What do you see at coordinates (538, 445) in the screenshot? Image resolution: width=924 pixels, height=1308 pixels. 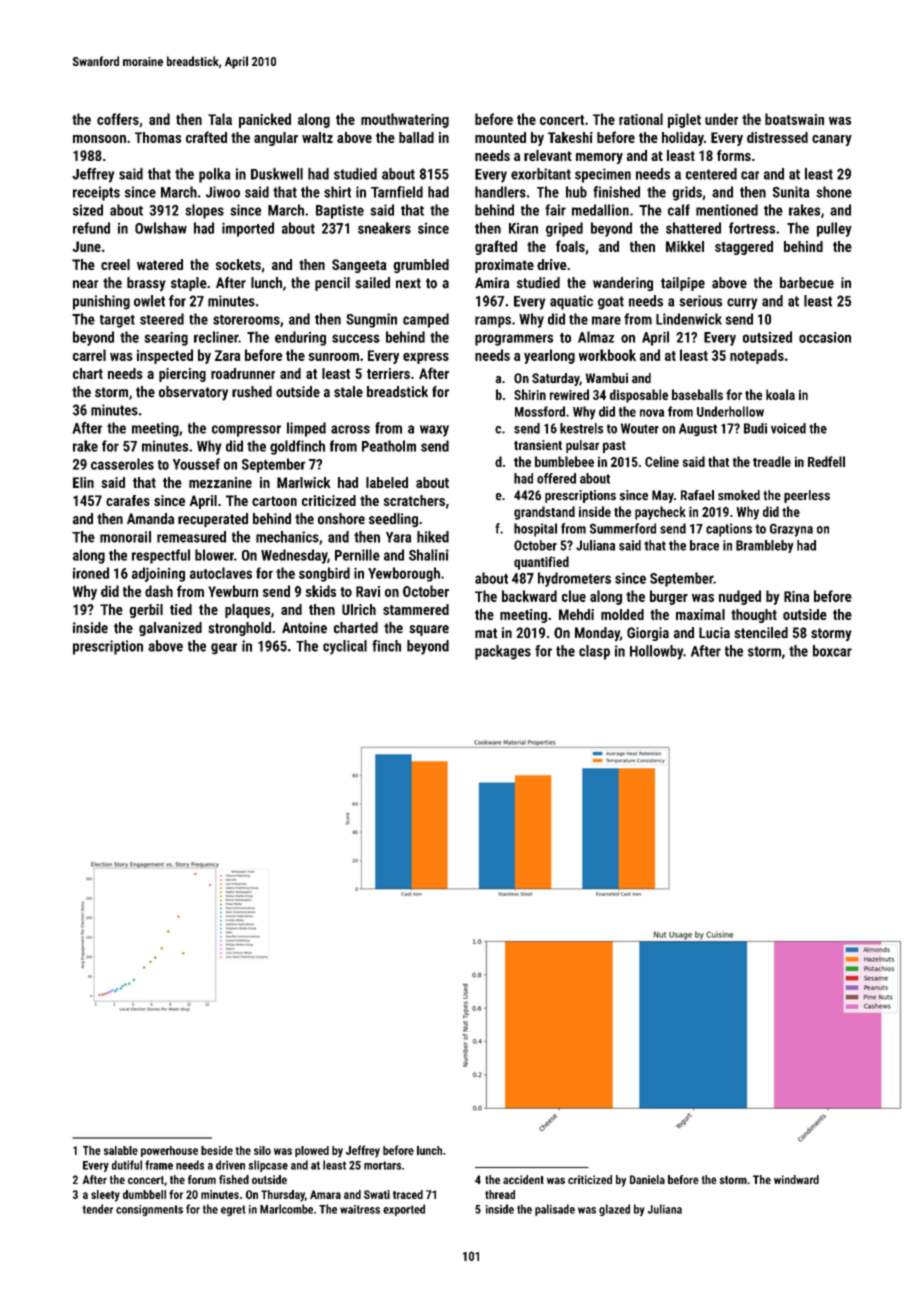 I see `transient` at bounding box center [538, 445].
